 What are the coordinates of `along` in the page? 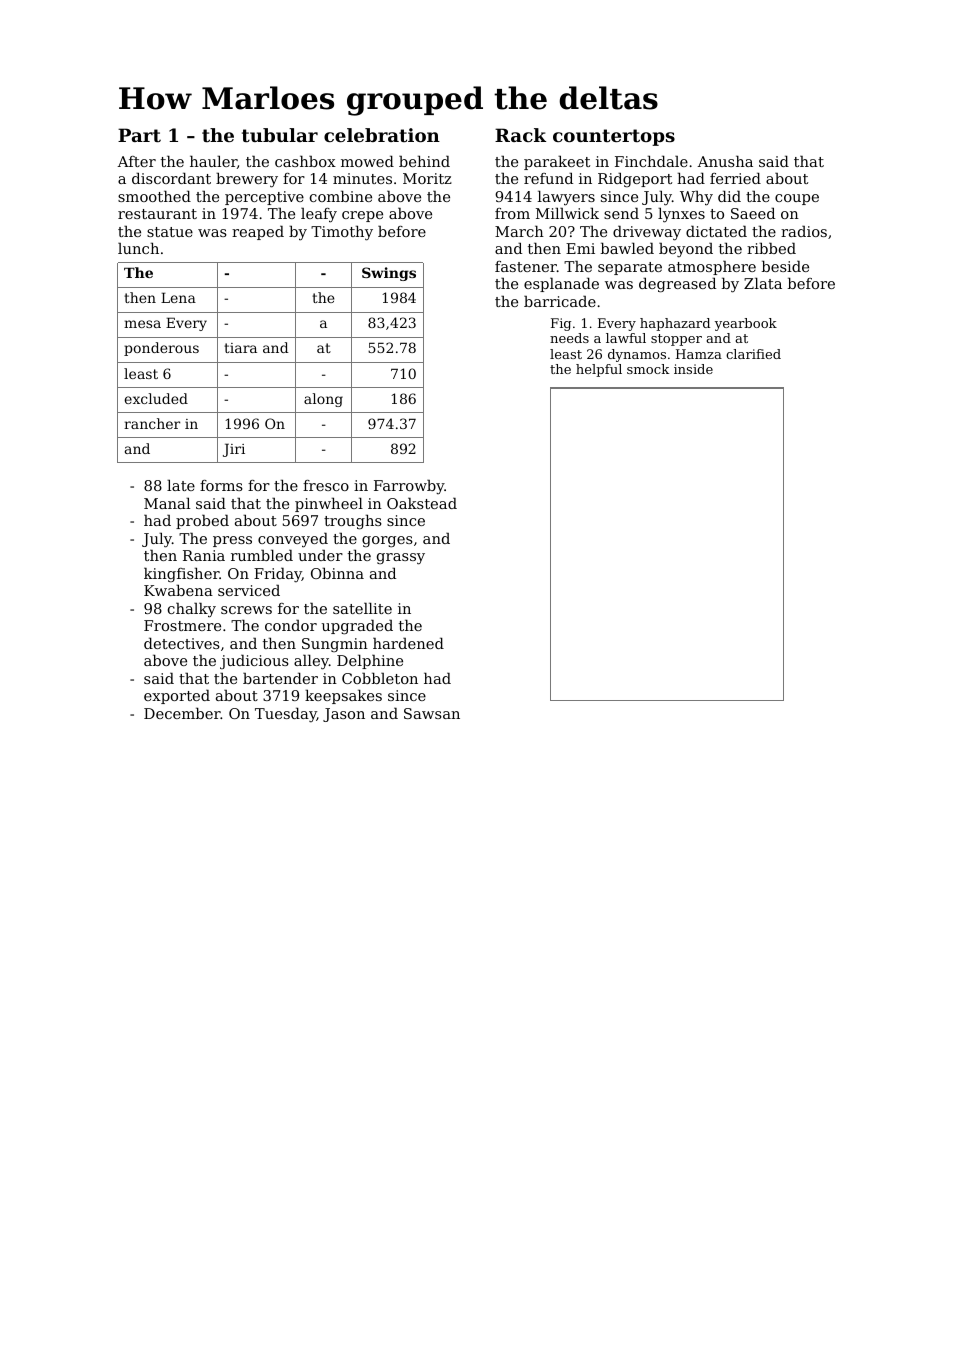 It's located at (323, 400).
